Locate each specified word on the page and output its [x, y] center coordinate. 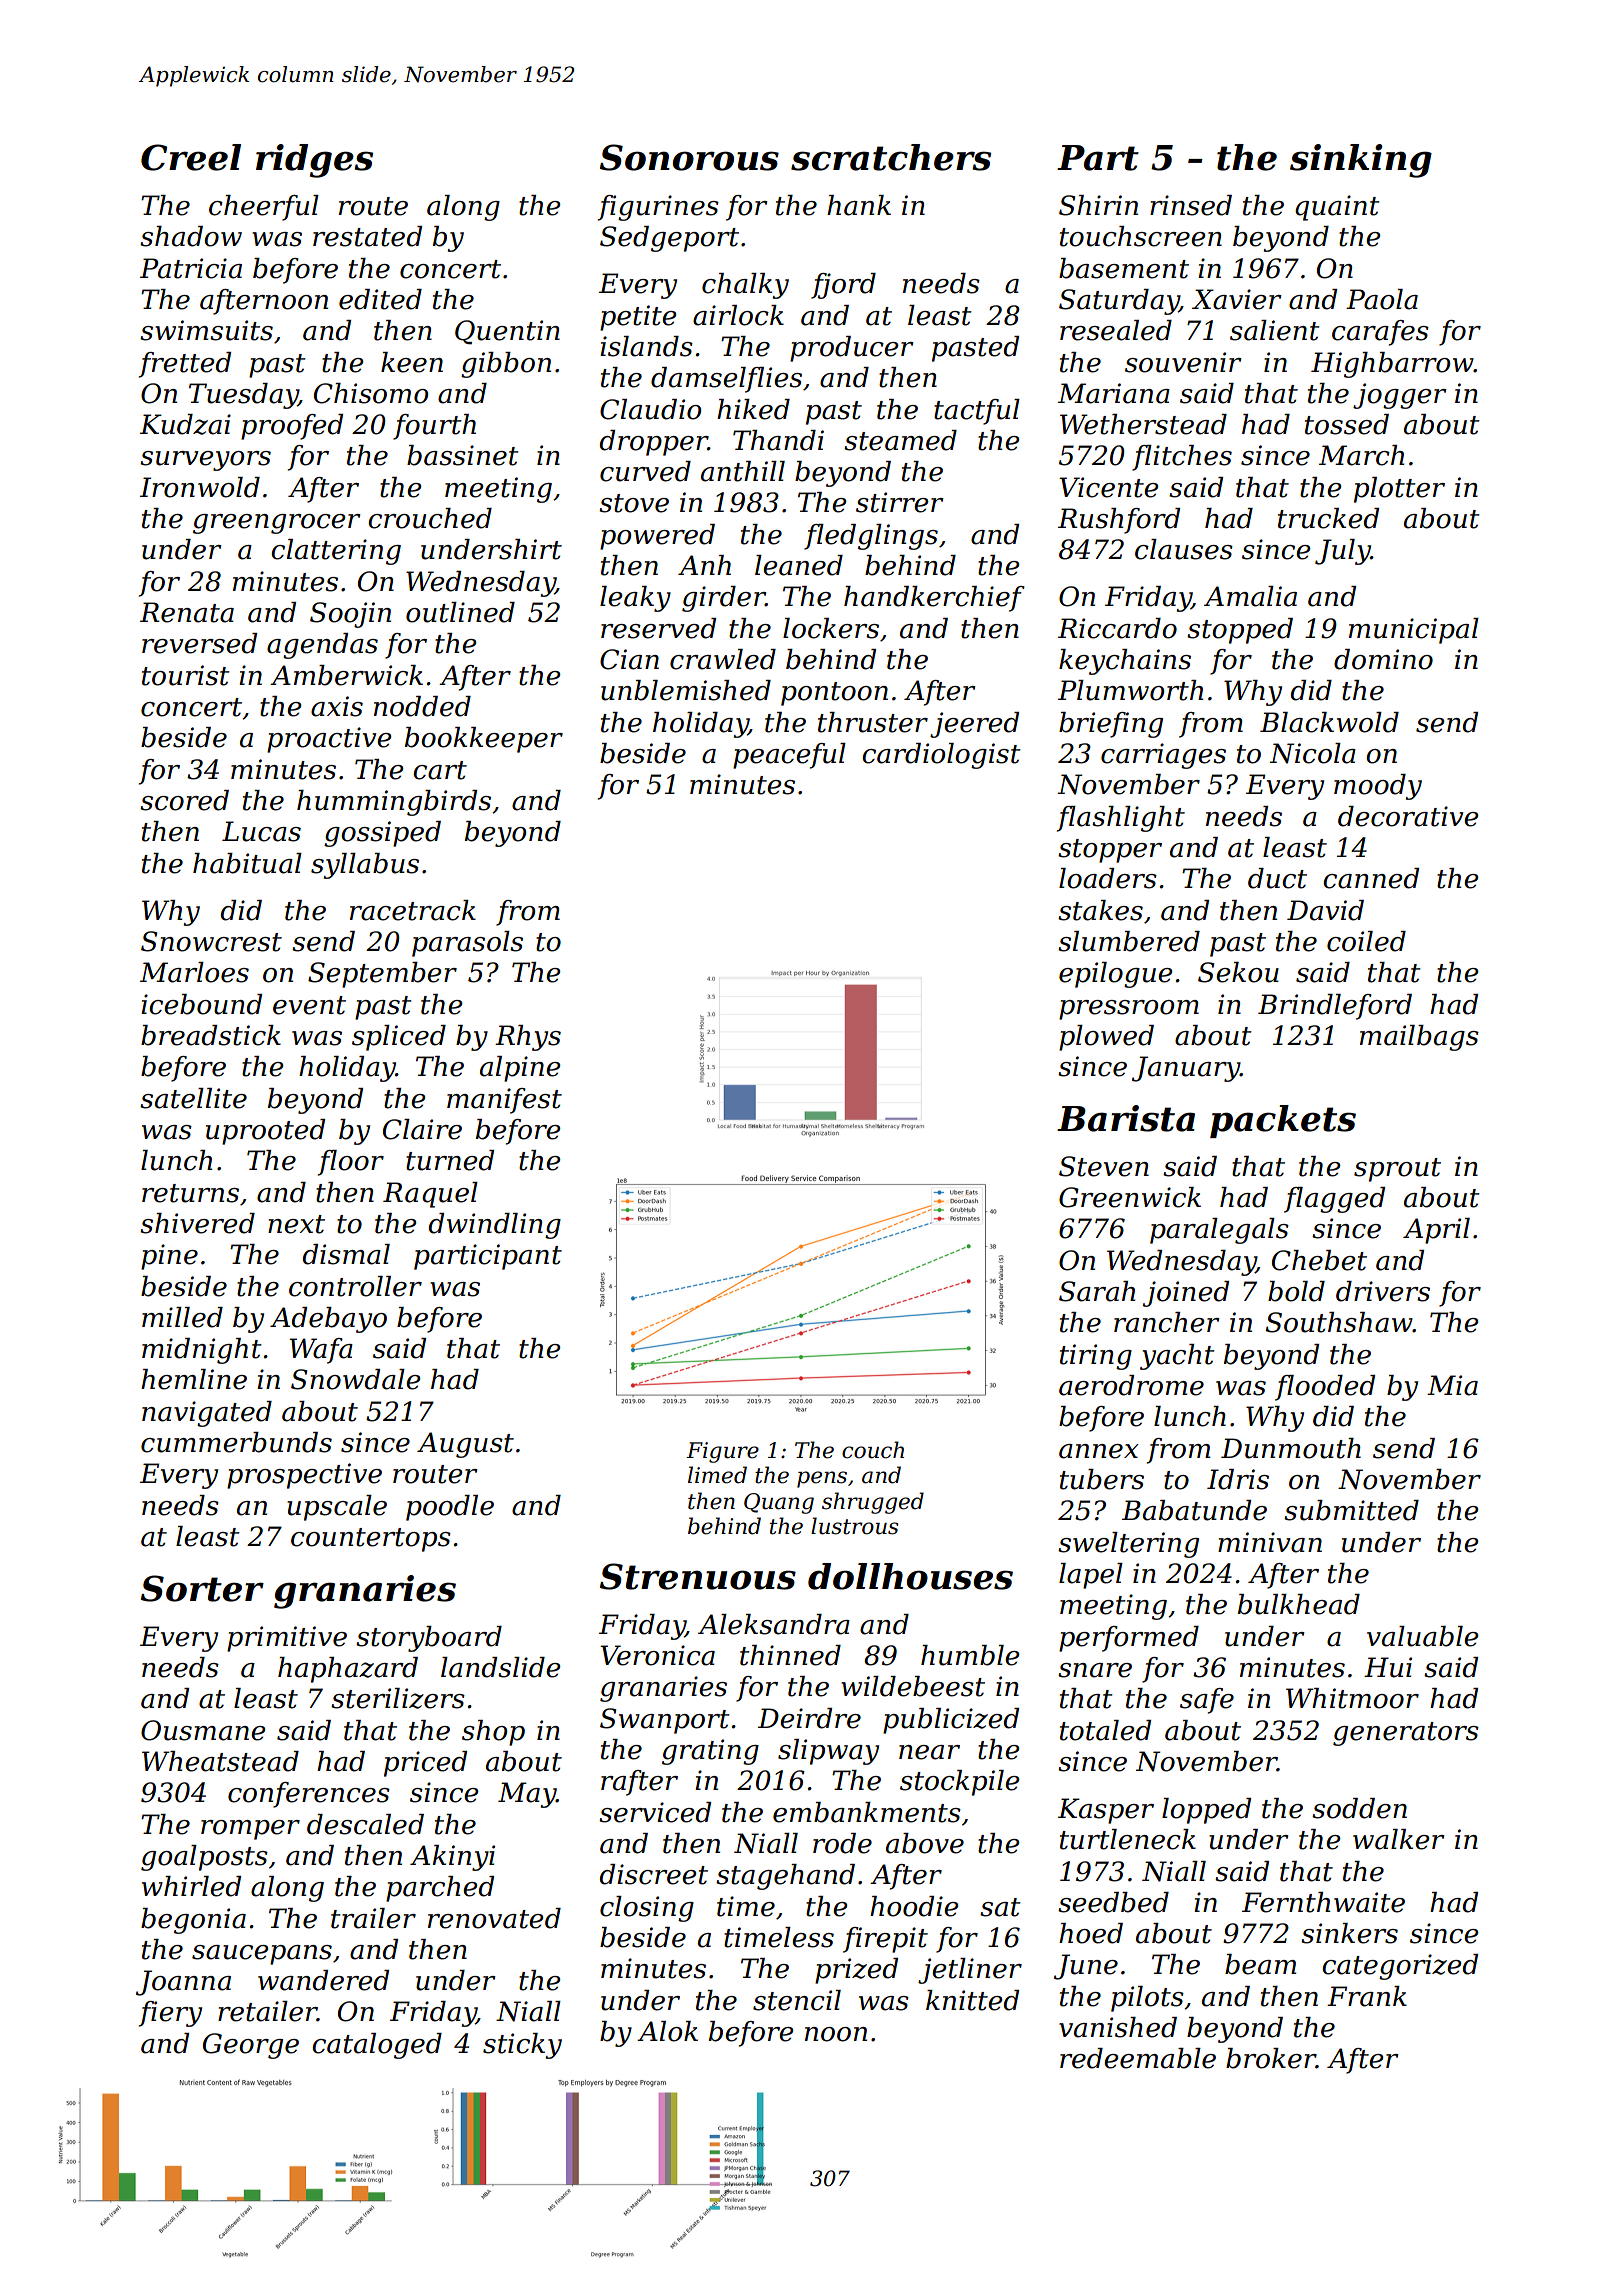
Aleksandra [774, 1624]
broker [1271, 2058]
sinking [1361, 161]
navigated [207, 1414]
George [251, 2046]
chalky [745, 286]
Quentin [507, 332]
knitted [972, 2000]
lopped [1206, 1811]
